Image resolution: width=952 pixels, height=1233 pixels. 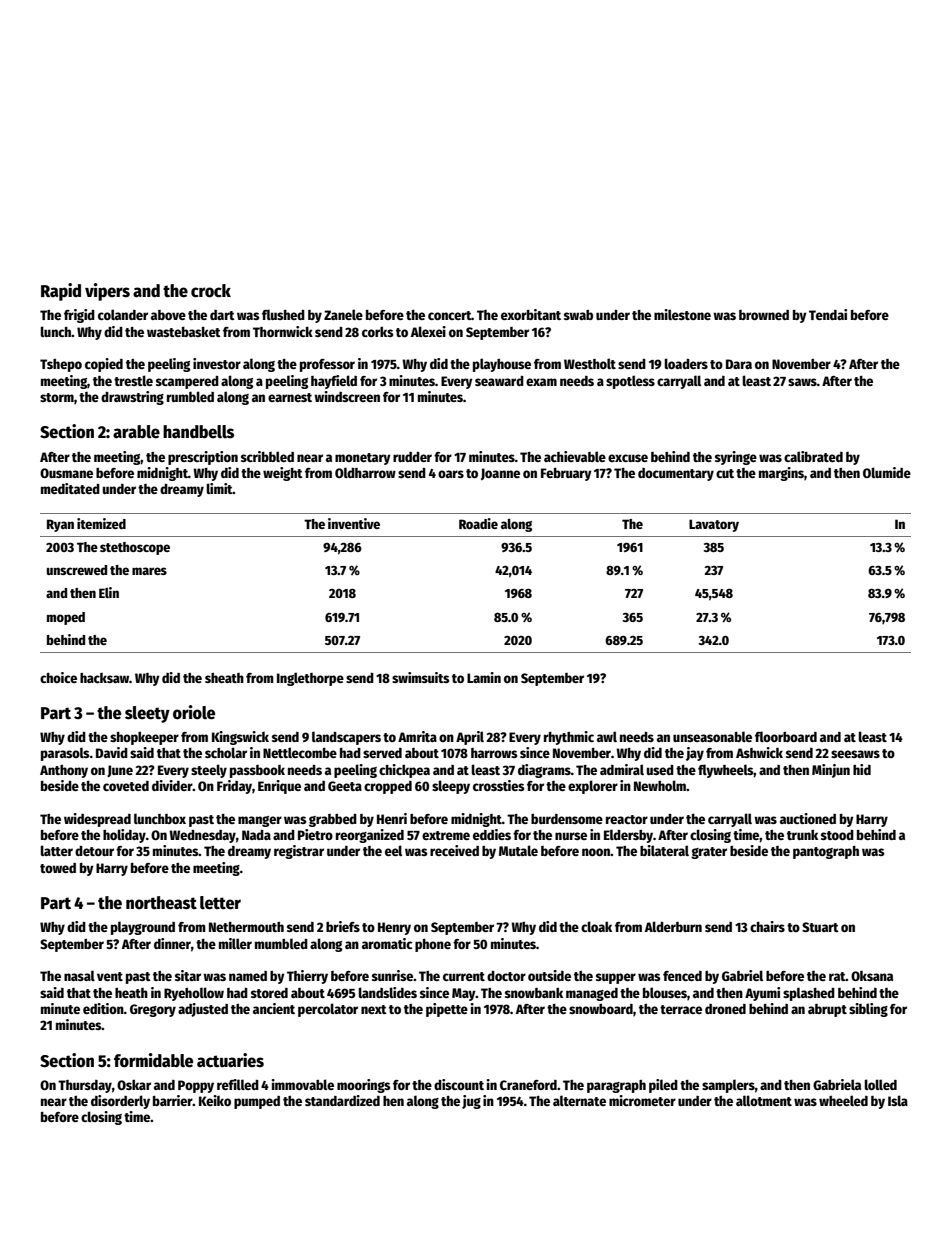 What do you see at coordinates (450, 315) in the image?
I see `concert` at bounding box center [450, 315].
